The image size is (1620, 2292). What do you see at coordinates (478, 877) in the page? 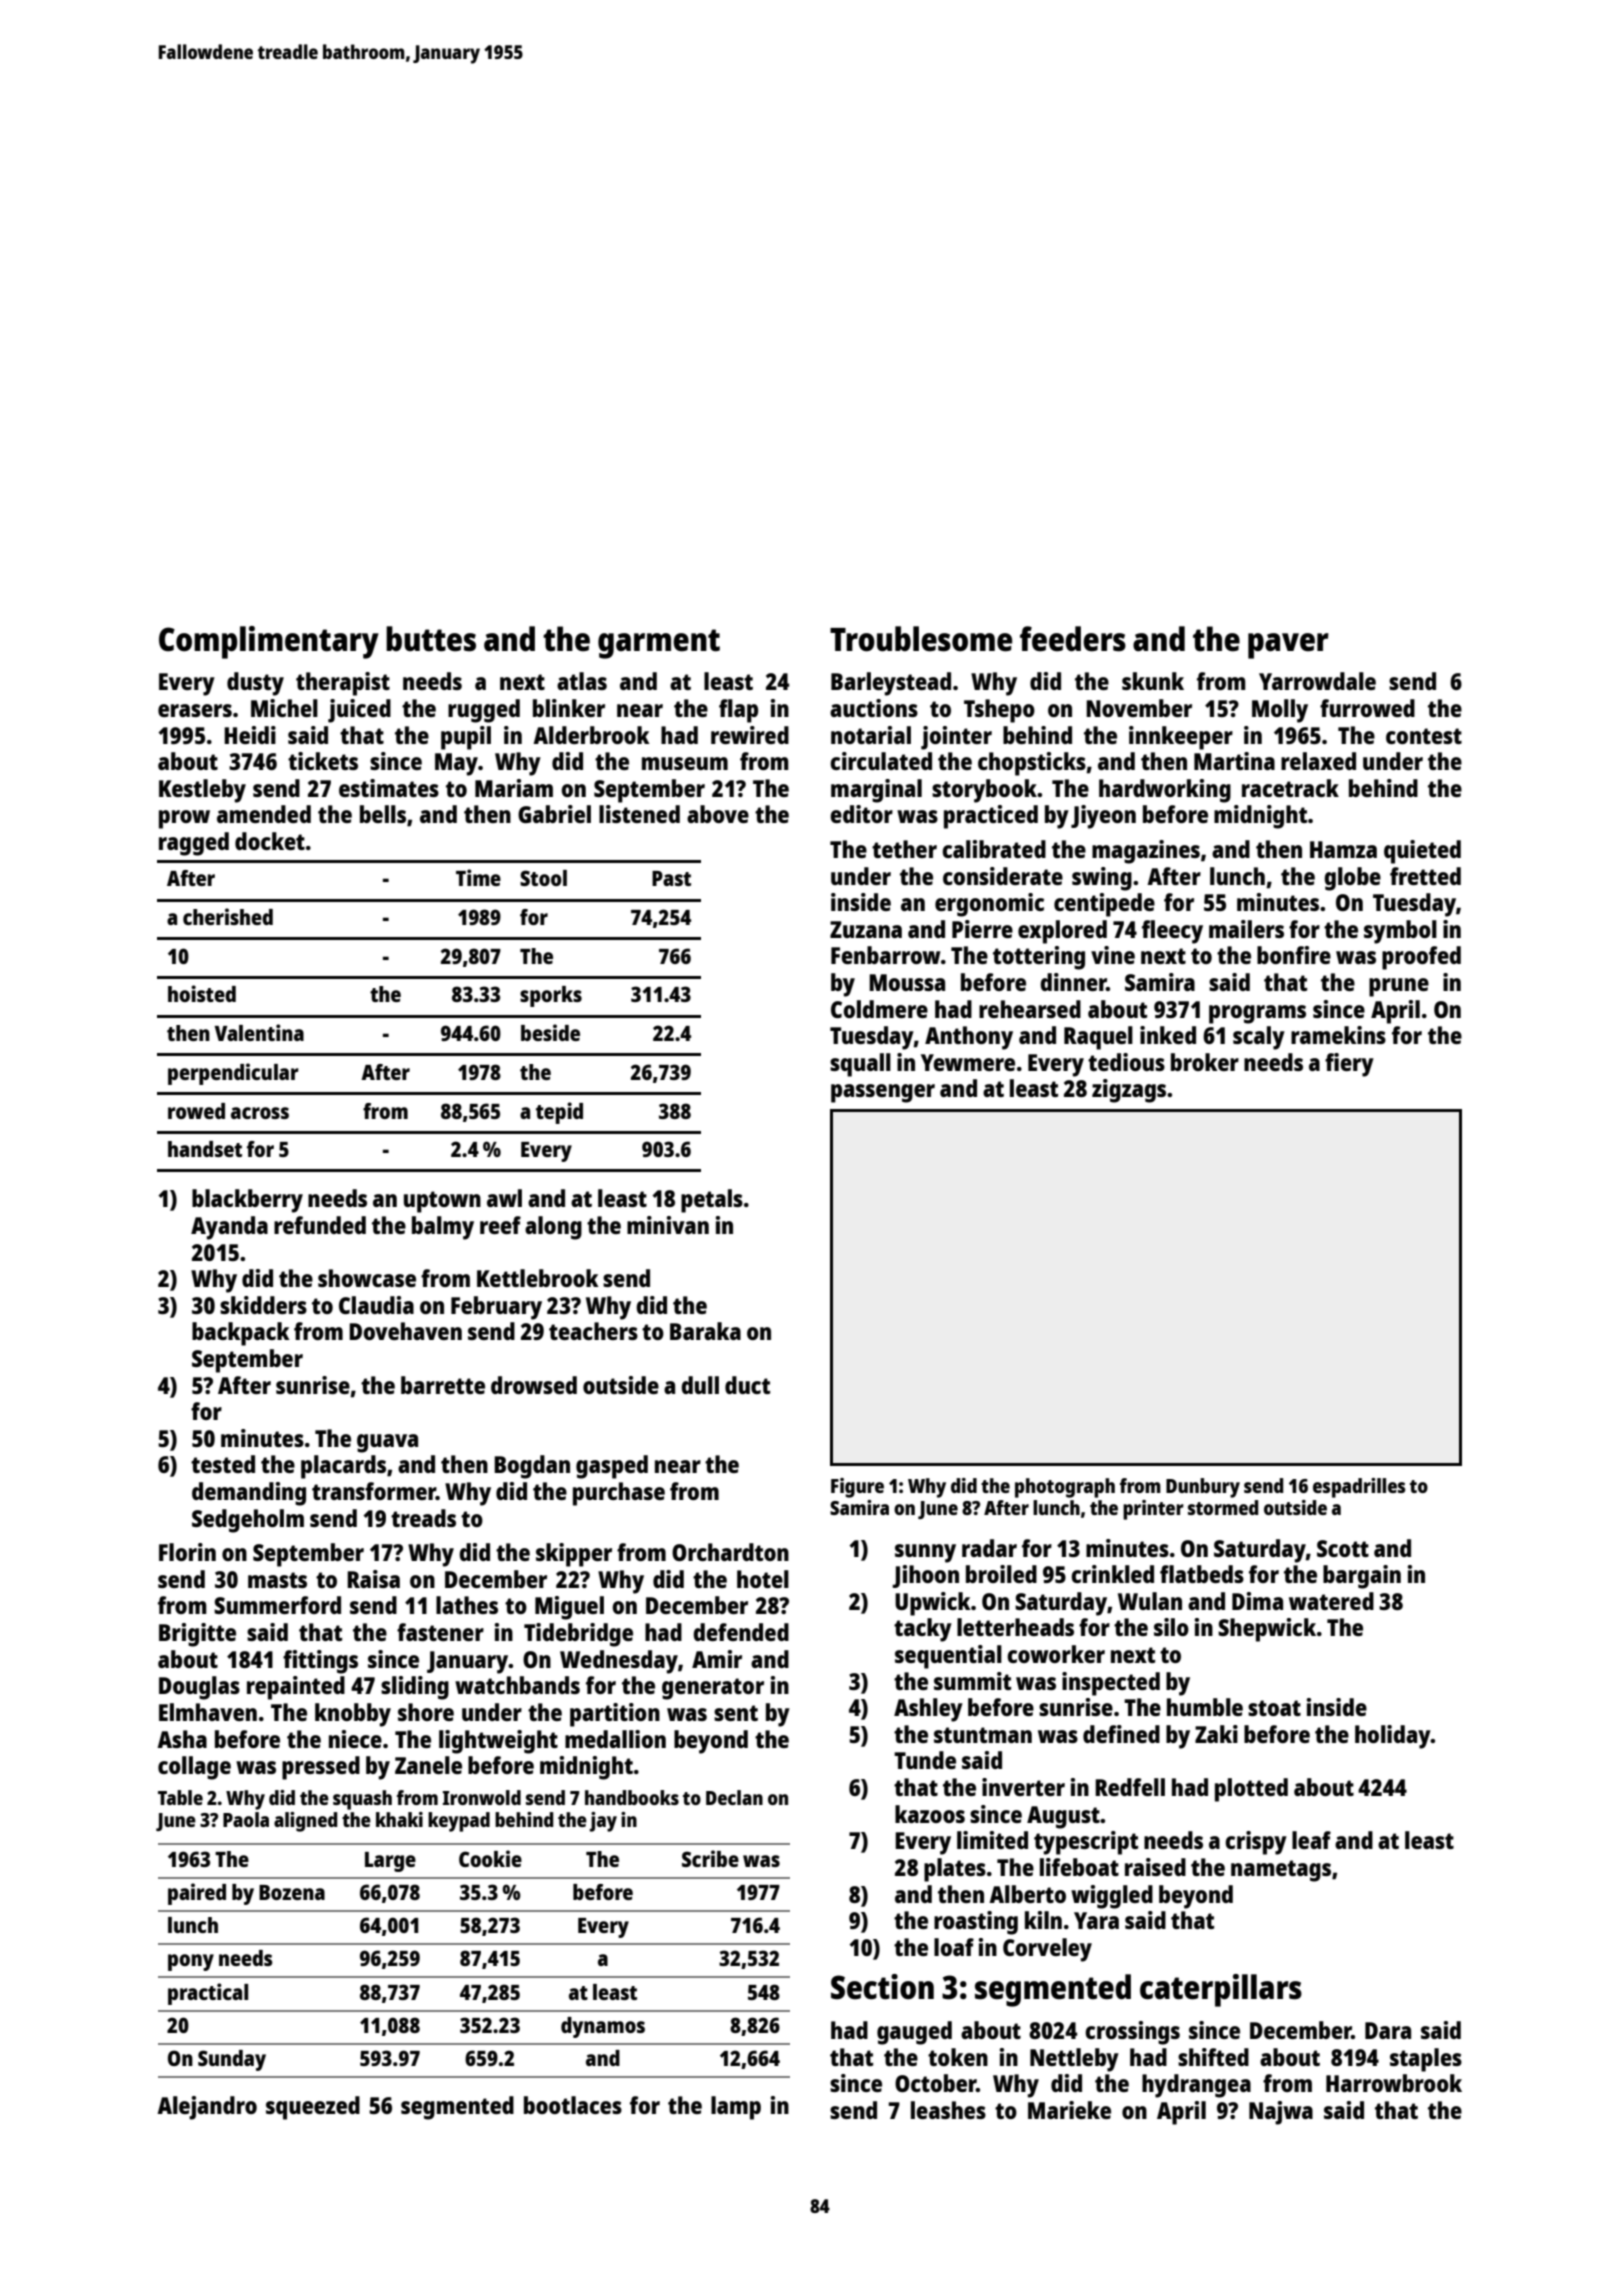
I see `Time` at bounding box center [478, 877].
